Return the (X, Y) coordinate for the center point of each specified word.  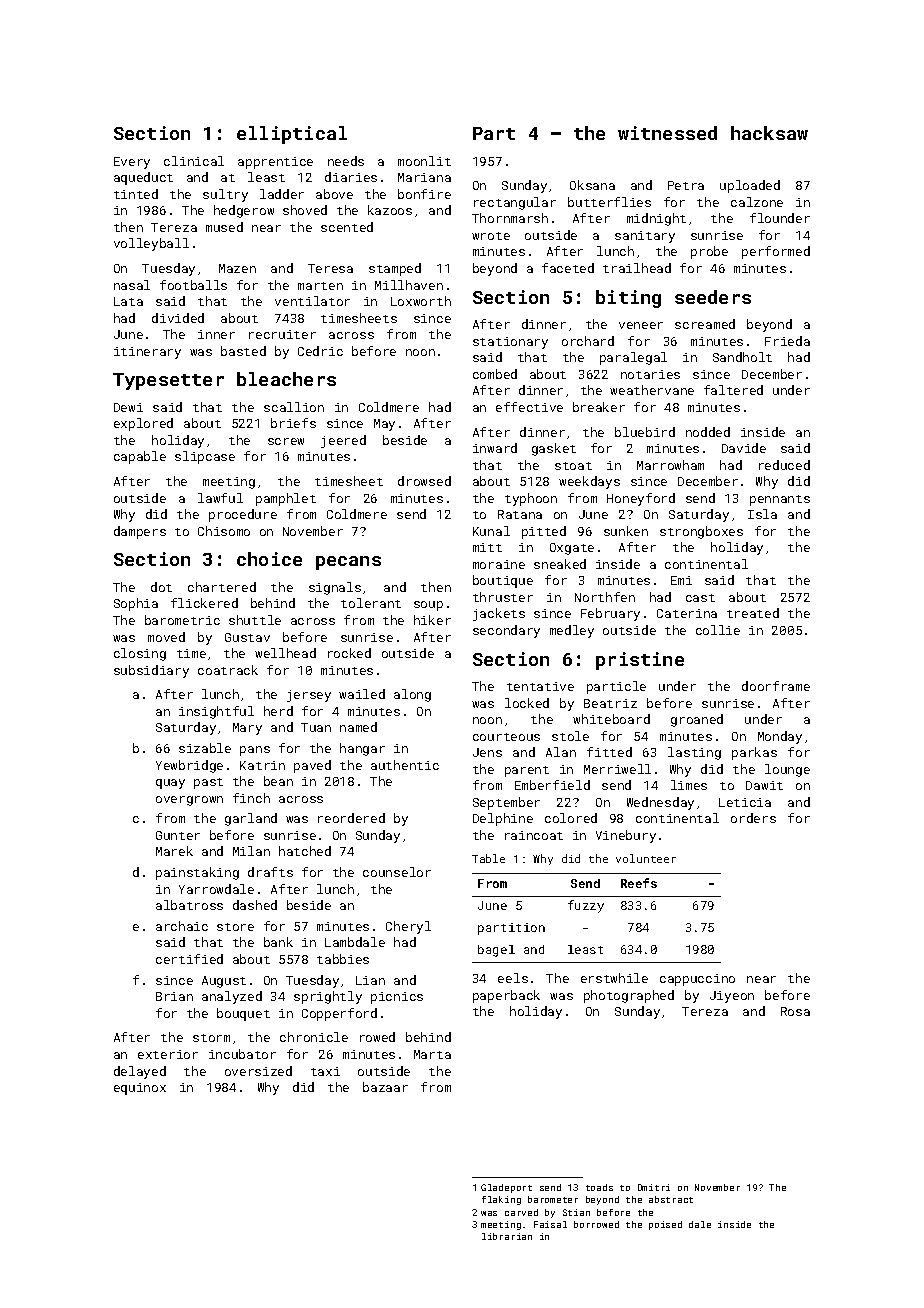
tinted (136, 194)
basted (243, 351)
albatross (189, 905)
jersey (309, 696)
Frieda (787, 341)
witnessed (667, 133)
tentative (540, 686)
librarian (507, 1236)
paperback (506, 996)
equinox (140, 1089)
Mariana (424, 177)
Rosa (795, 1011)
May (384, 425)
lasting (694, 753)
